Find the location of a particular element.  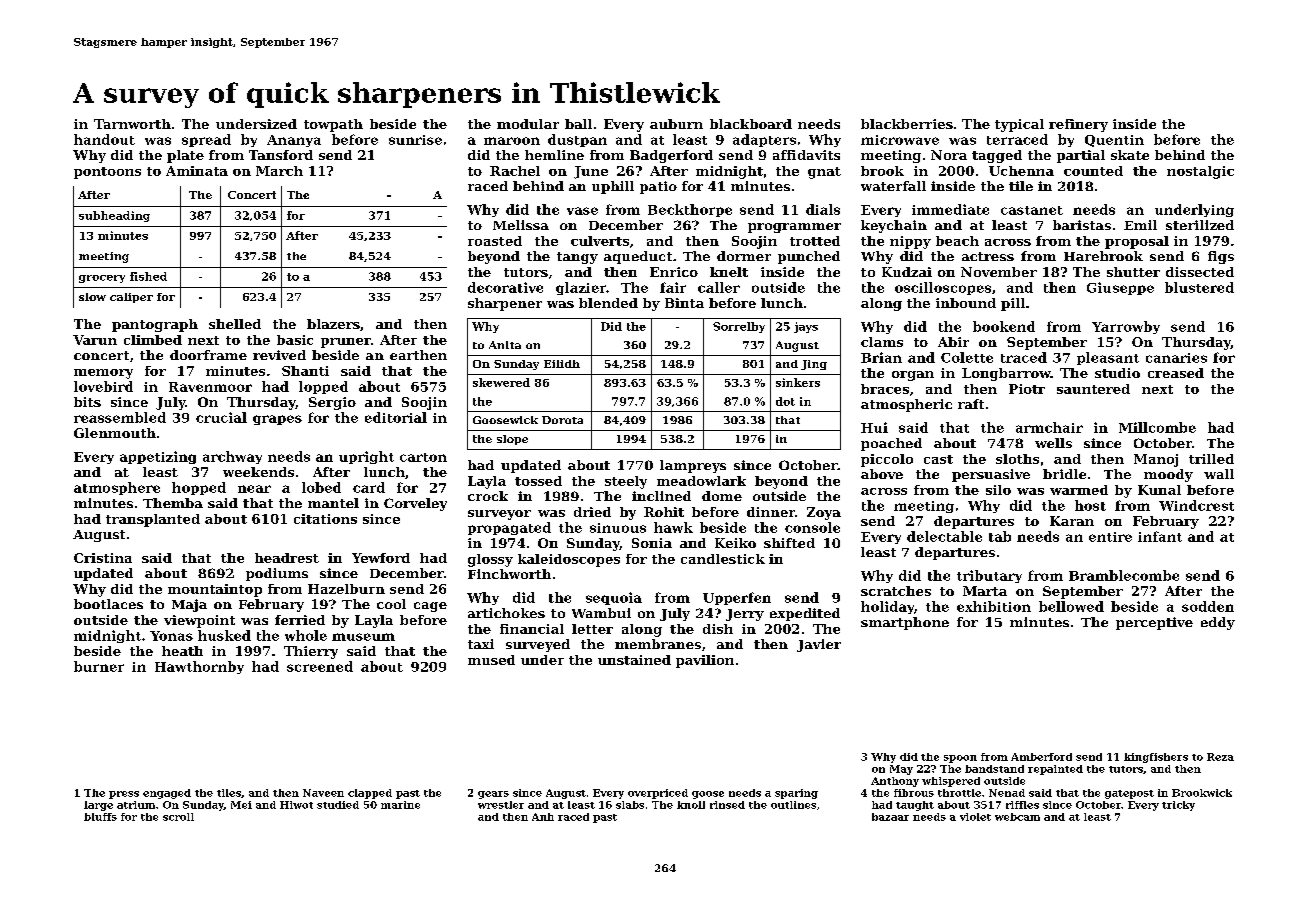

bluffs is located at coordinates (100, 817).
